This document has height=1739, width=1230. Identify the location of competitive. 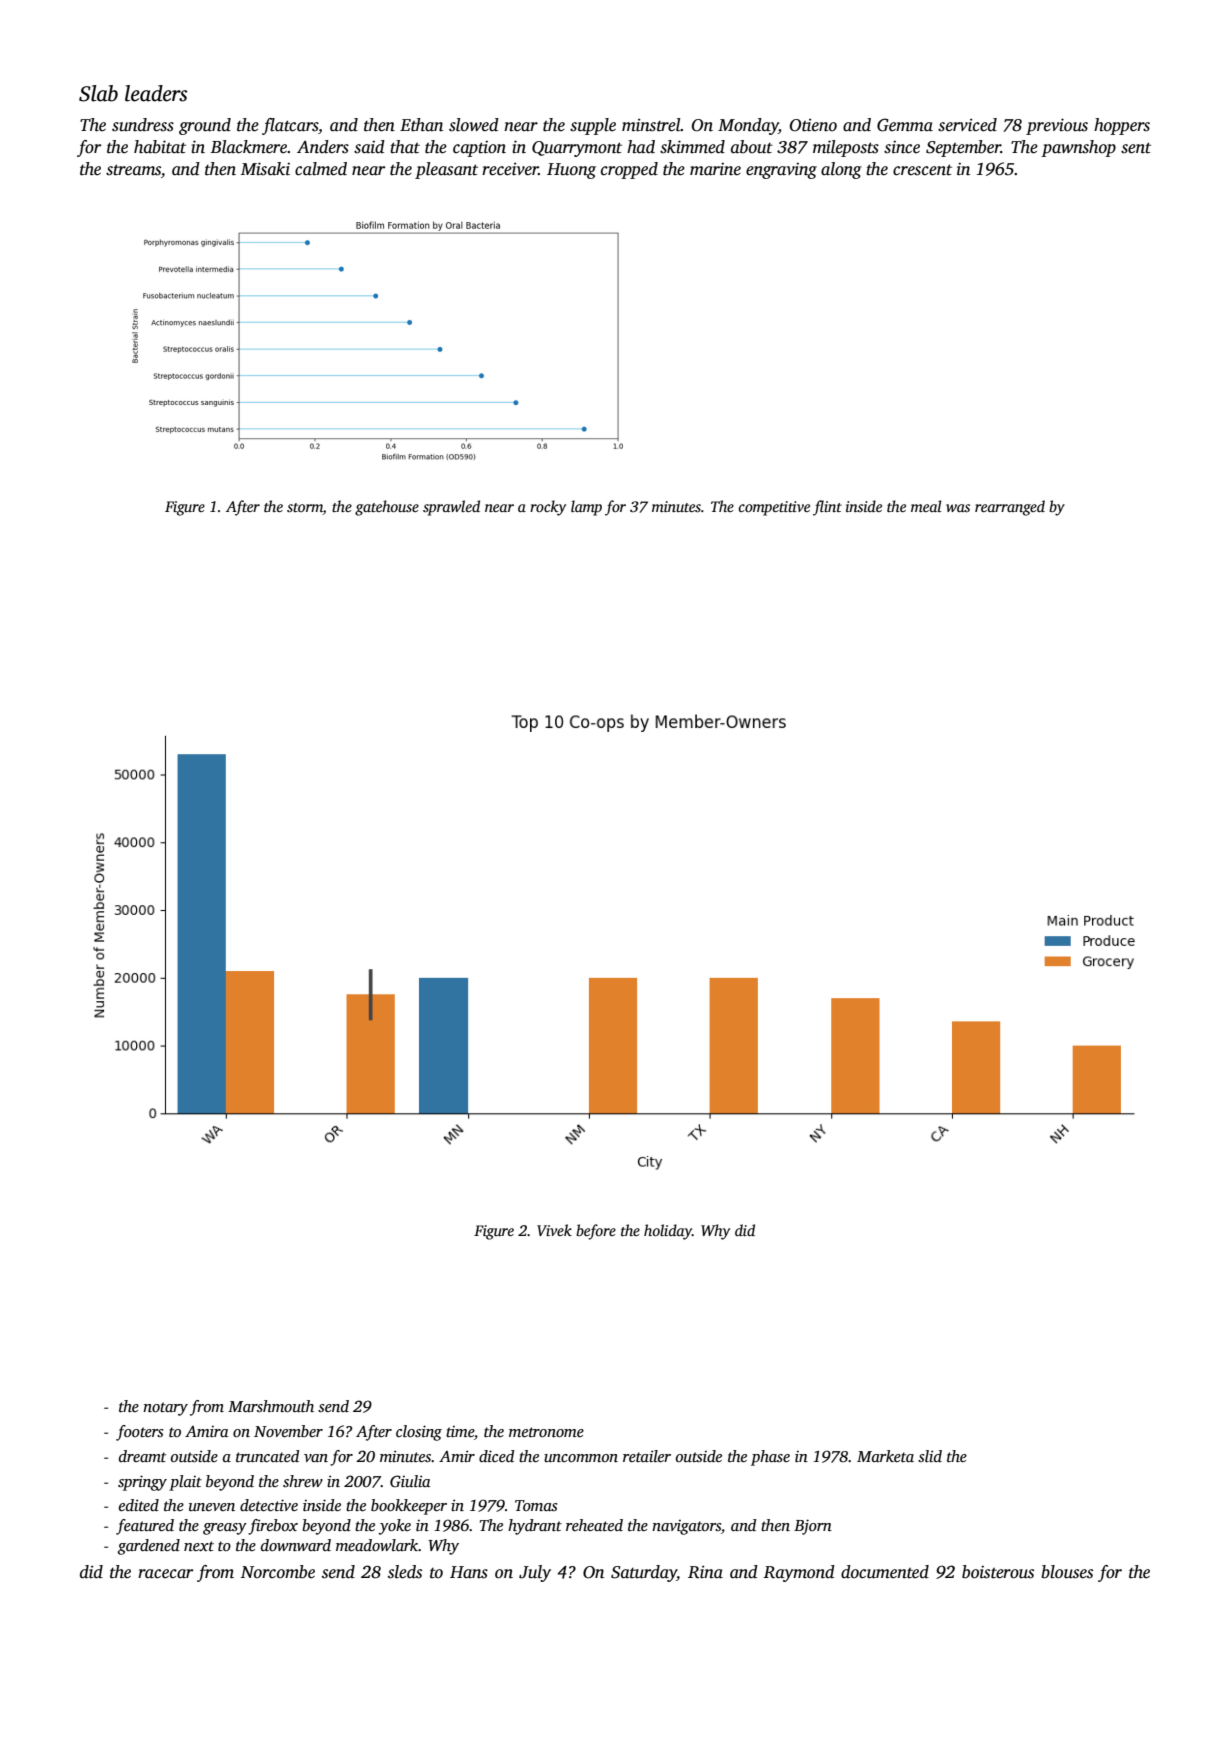
(774, 508).
